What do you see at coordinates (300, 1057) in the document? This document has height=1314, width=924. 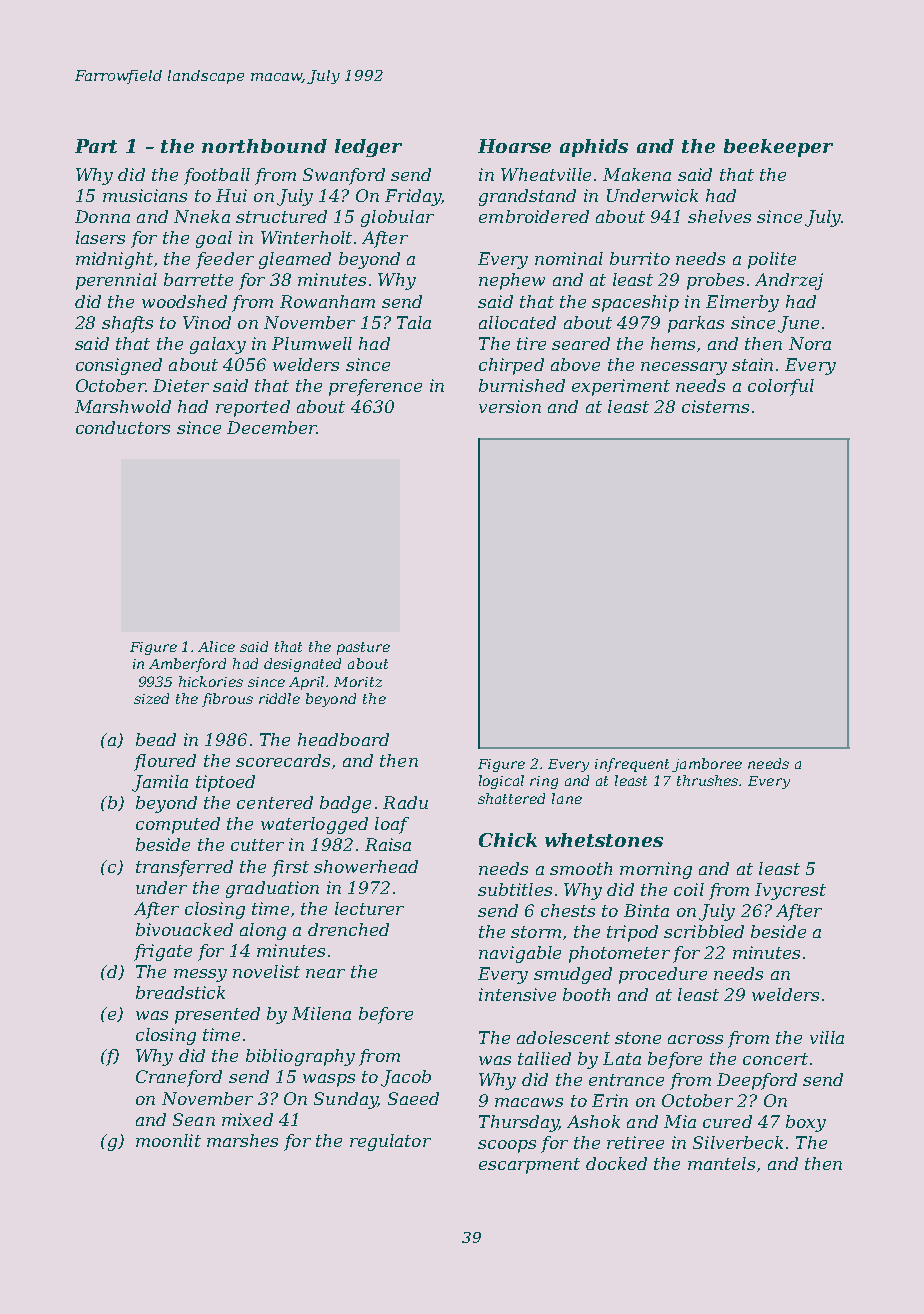 I see `bibliography` at bounding box center [300, 1057].
